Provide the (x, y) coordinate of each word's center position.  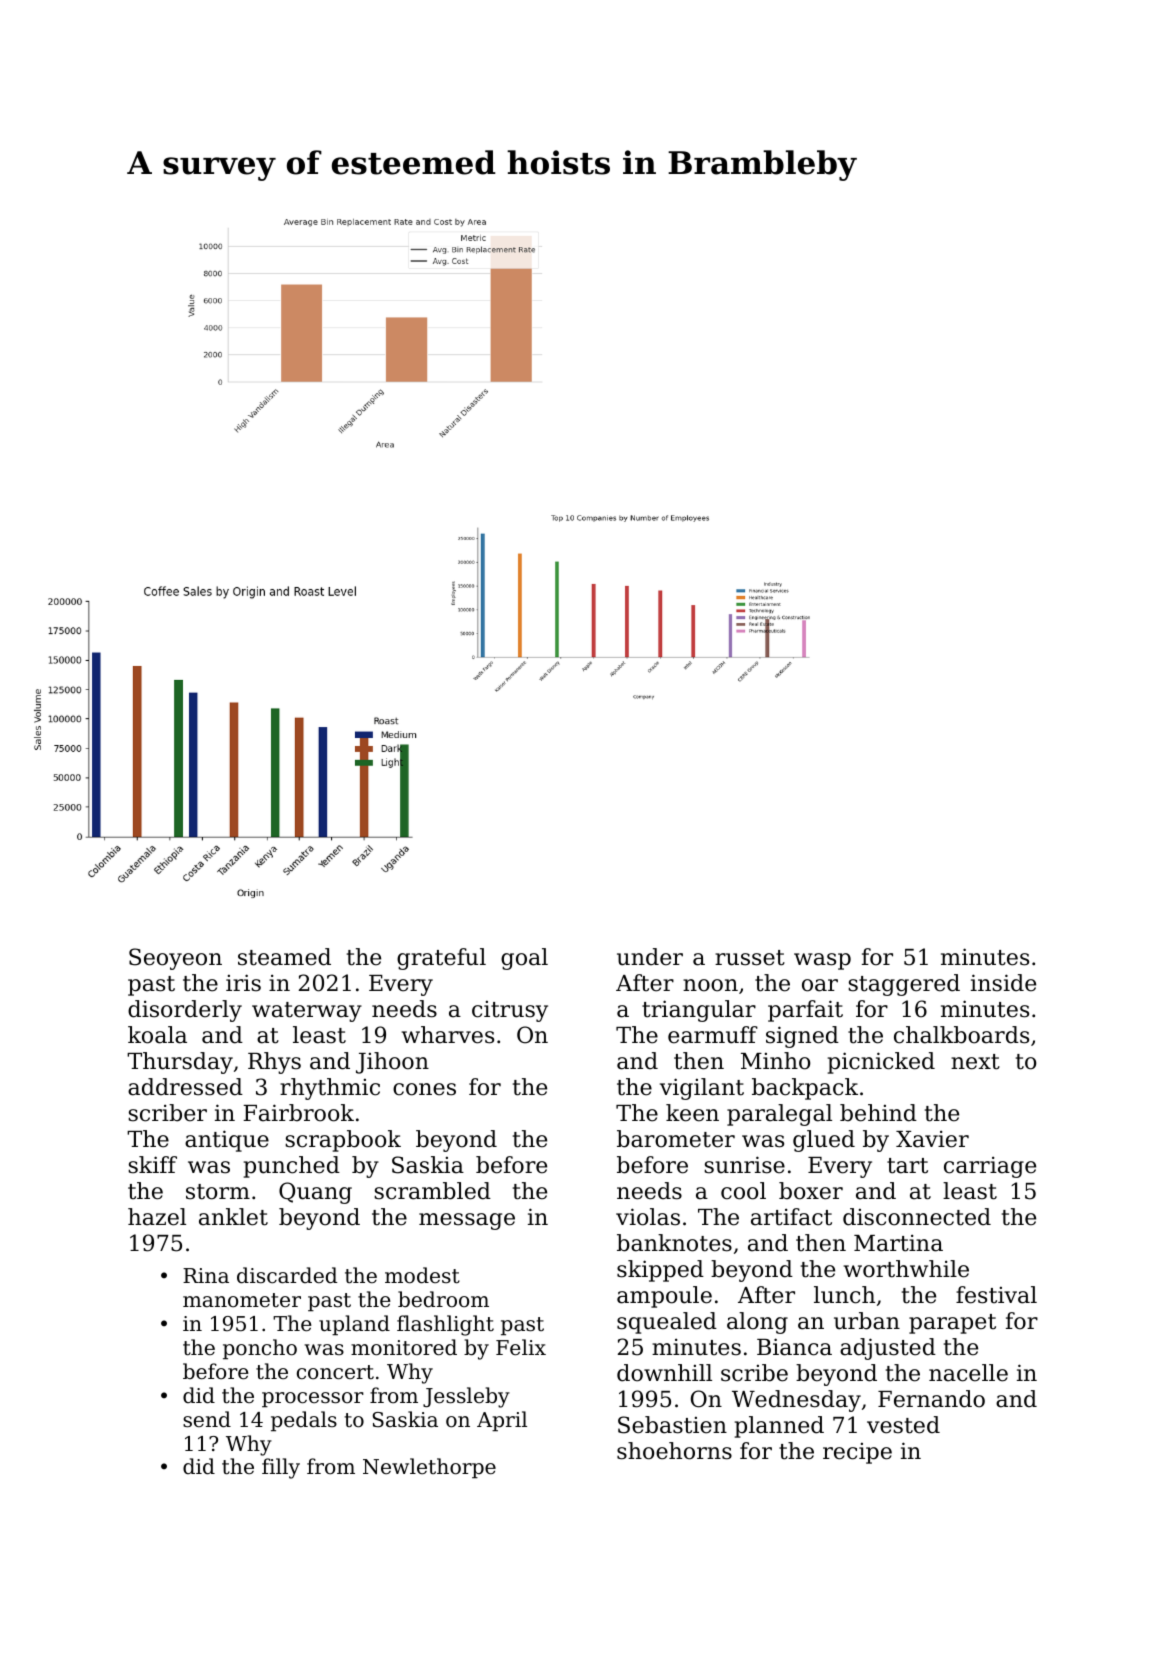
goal (524, 959)
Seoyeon (175, 959)
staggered (904, 985)
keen (692, 1113)
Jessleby (466, 1397)
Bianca (794, 1347)
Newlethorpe (429, 1468)
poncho (260, 1349)
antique (227, 1141)
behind (878, 1113)
